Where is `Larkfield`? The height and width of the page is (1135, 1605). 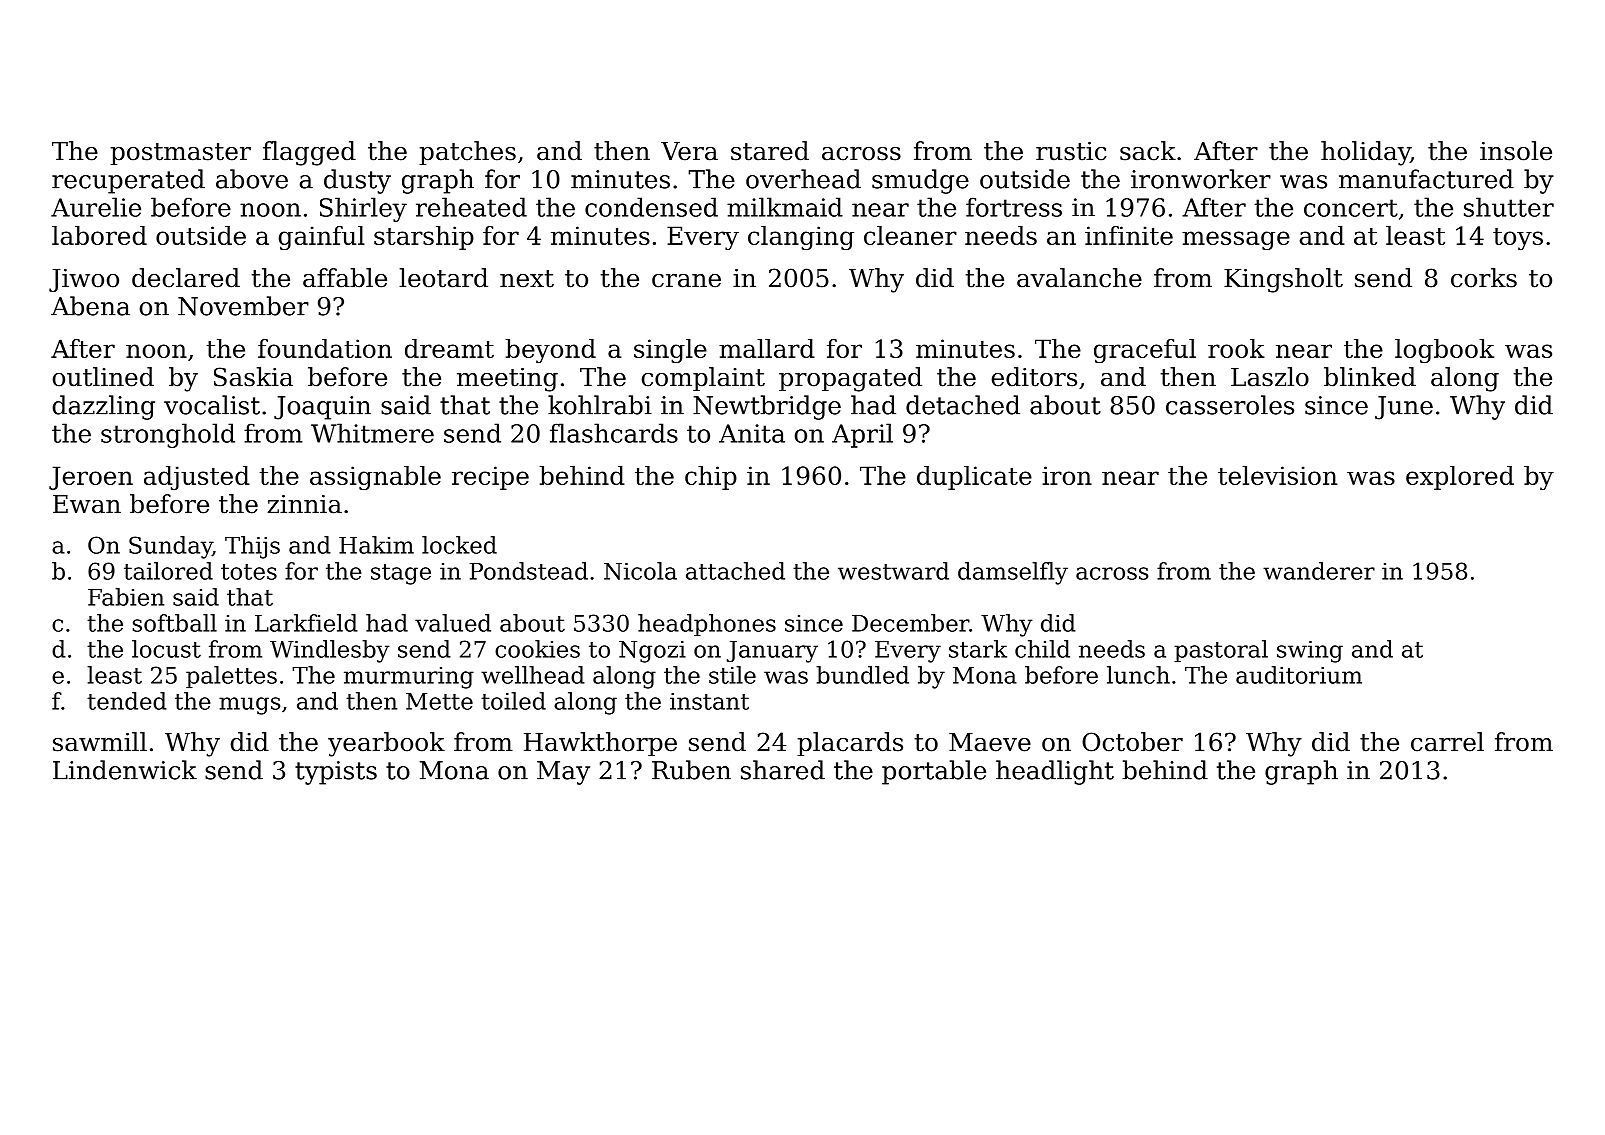 Larkfield is located at coordinates (306, 623).
